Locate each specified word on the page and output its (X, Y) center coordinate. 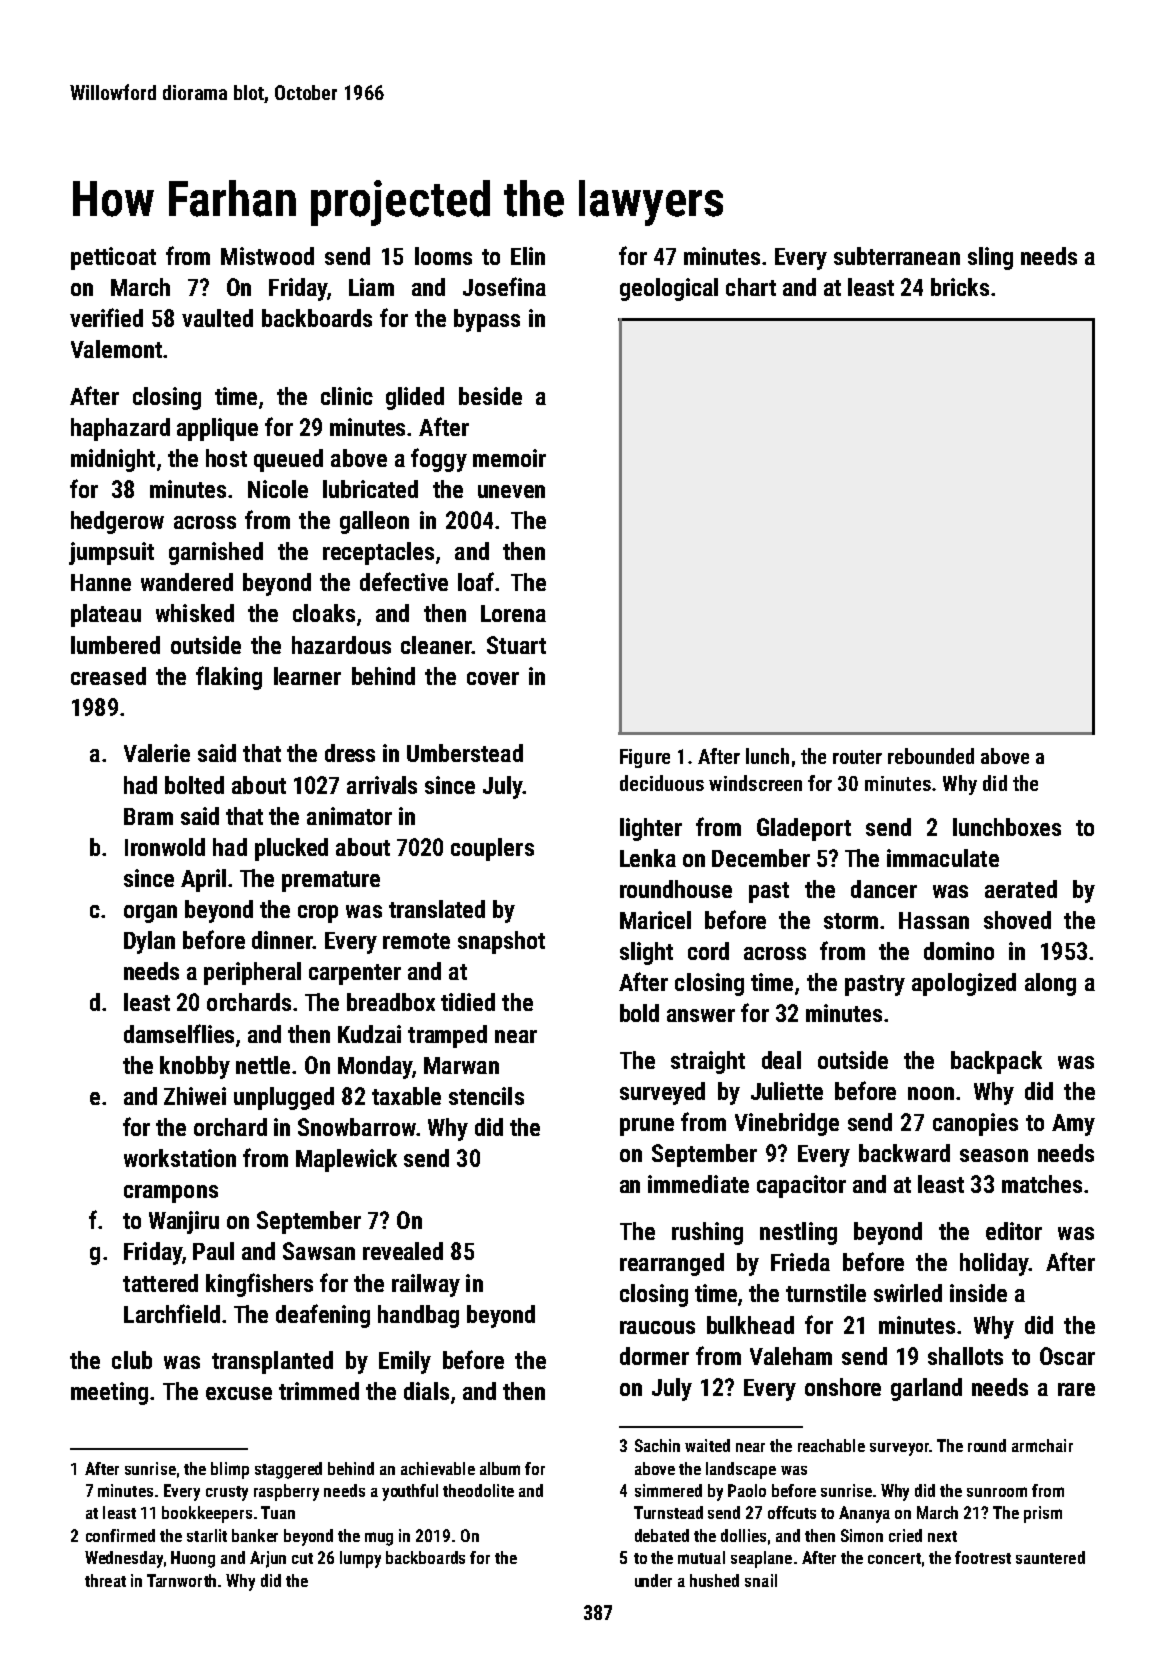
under (653, 1580)
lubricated (370, 489)
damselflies (179, 1033)
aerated (1021, 889)
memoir (509, 458)
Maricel (655, 920)
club (132, 1360)
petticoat (113, 258)
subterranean (897, 256)
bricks (960, 287)
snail (761, 1580)
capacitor (801, 1186)
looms (443, 256)
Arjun (268, 1559)
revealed (403, 1251)
